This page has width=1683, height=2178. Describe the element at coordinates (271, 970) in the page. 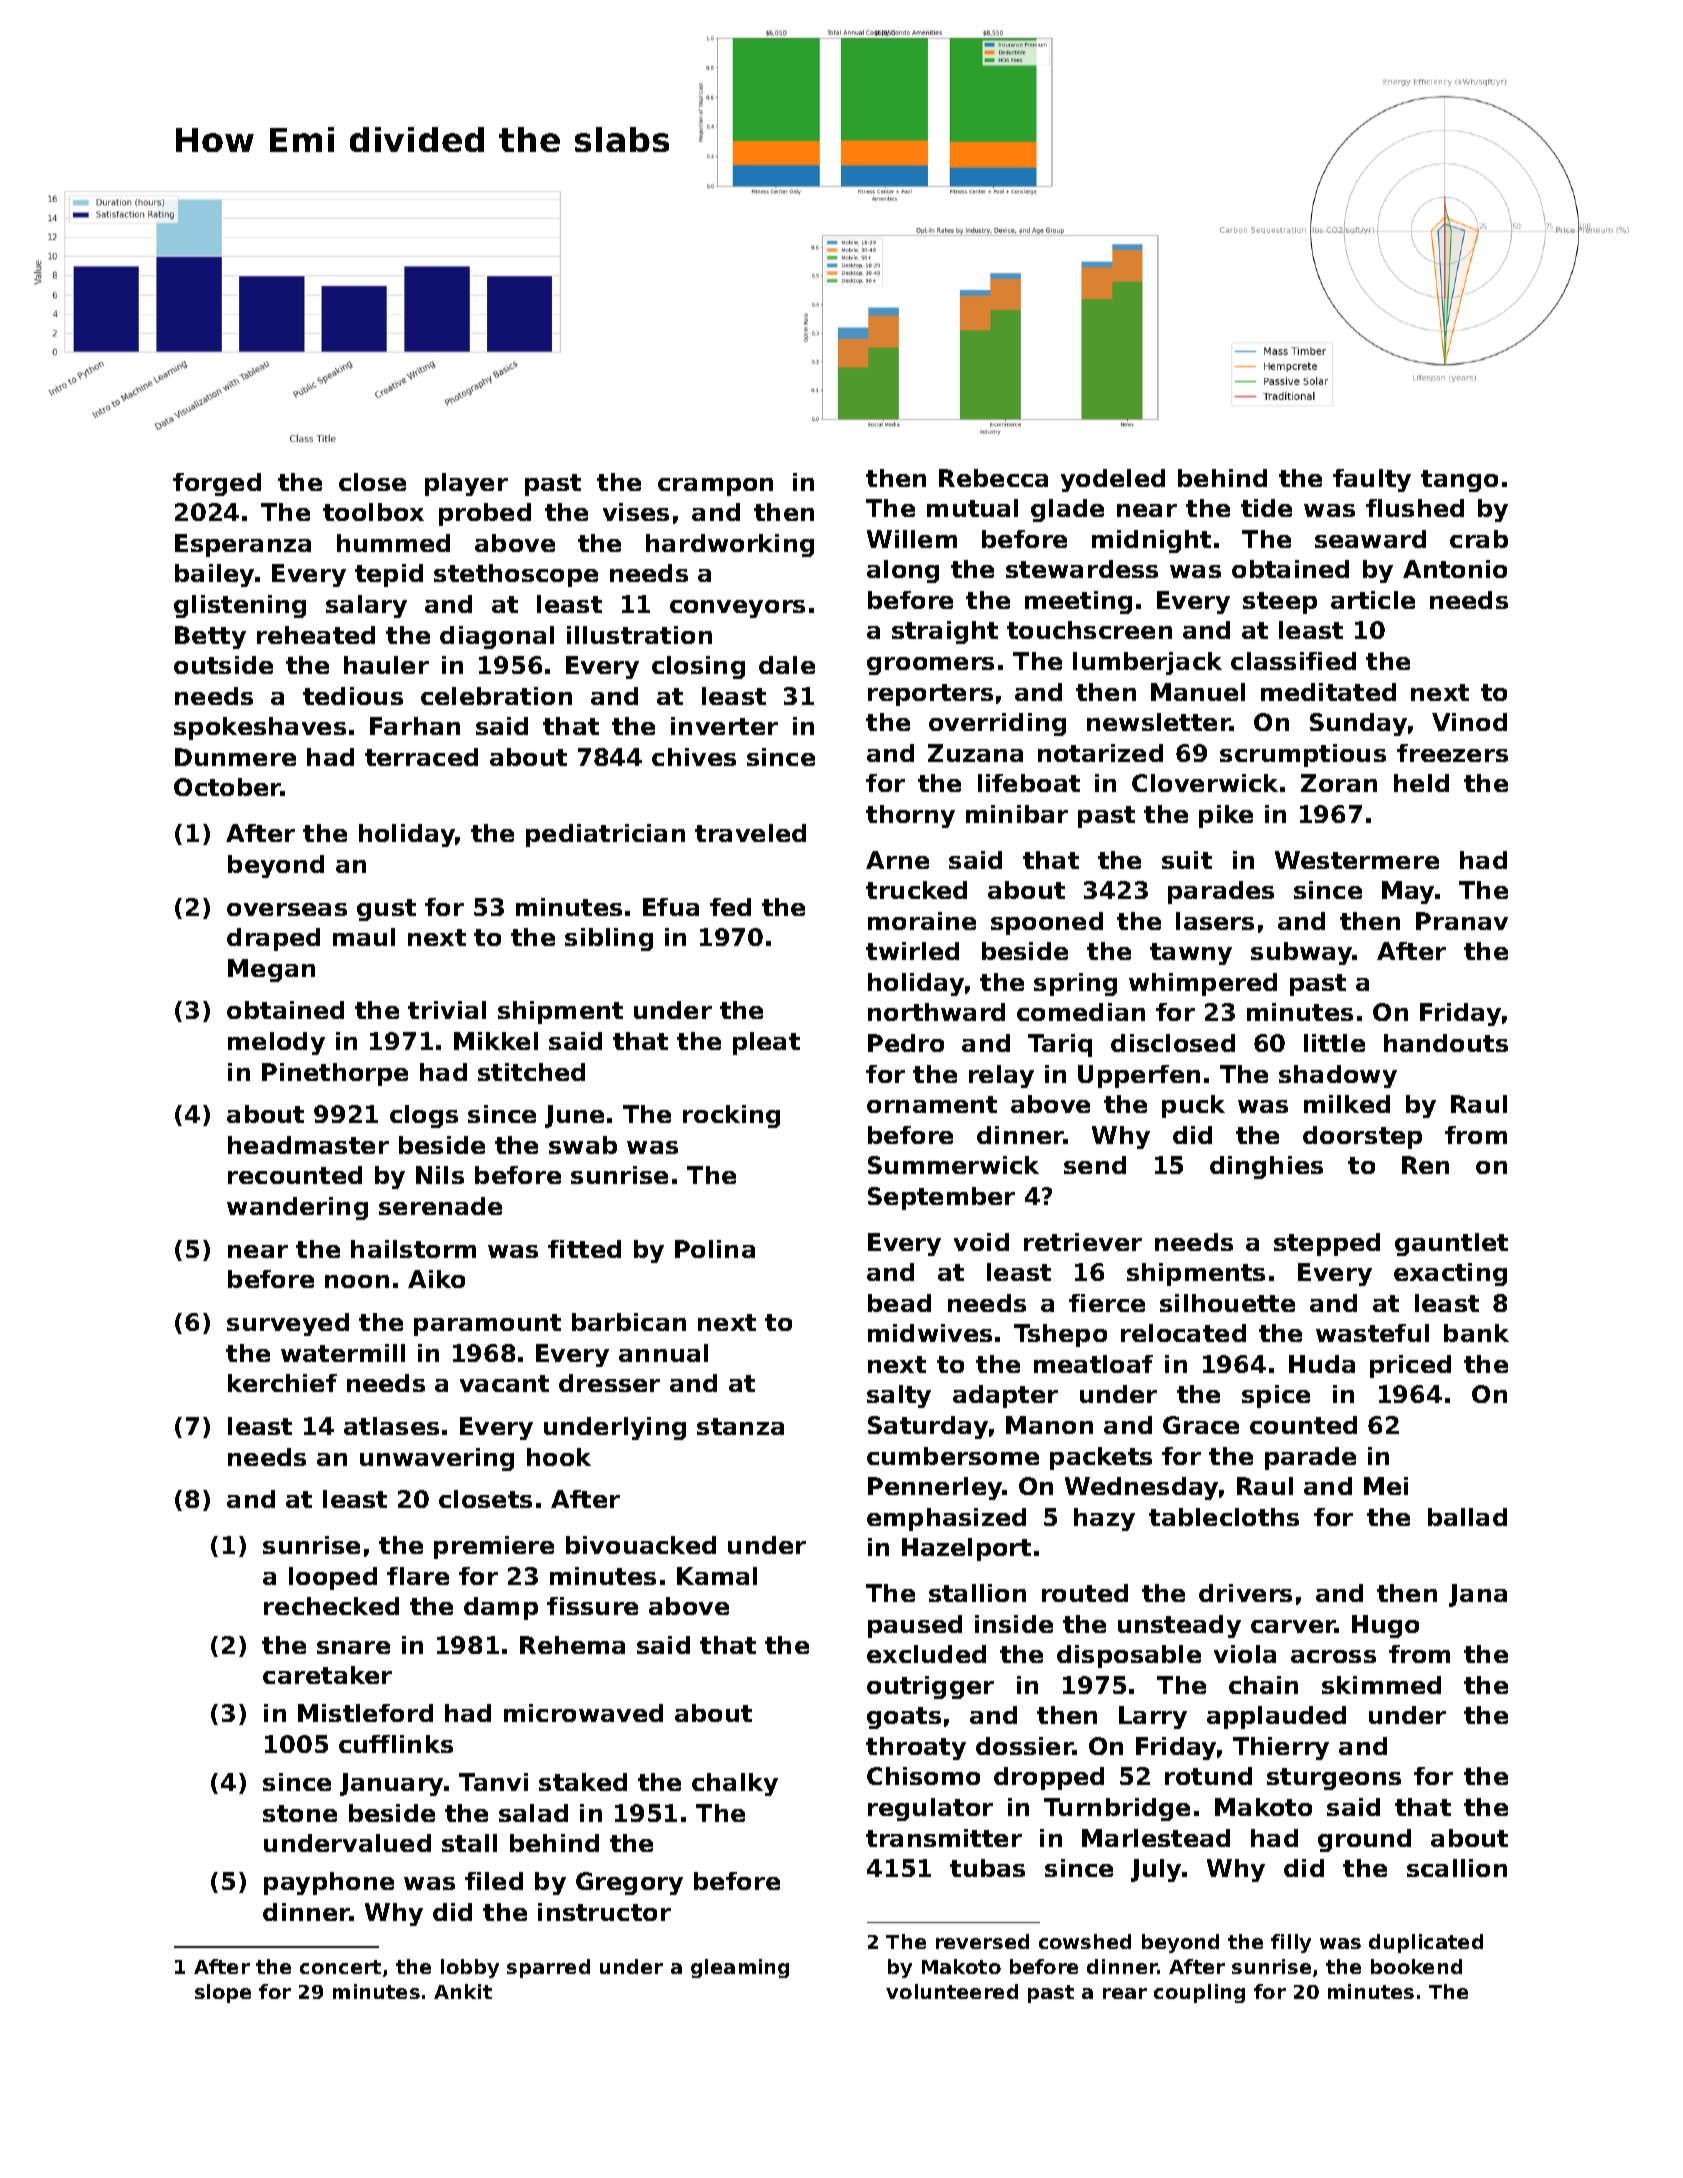

I see `Megan` at that location.
